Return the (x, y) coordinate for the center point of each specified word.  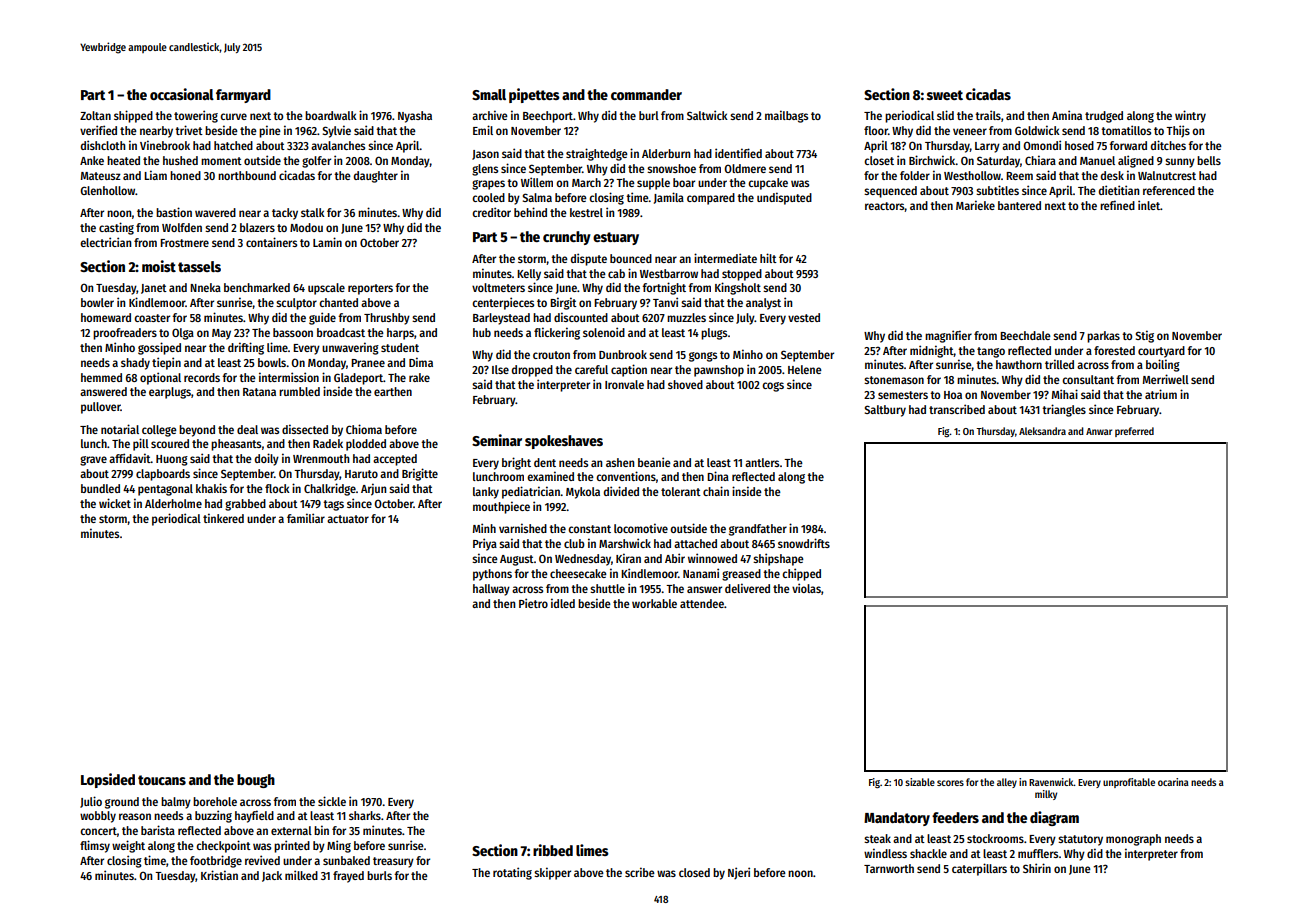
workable (654, 603)
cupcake (768, 184)
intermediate (725, 258)
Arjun (373, 489)
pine (270, 131)
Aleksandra (1042, 431)
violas (806, 588)
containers (271, 242)
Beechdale (1025, 335)
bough (256, 781)
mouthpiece (501, 507)
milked (301, 875)
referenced (1169, 190)
